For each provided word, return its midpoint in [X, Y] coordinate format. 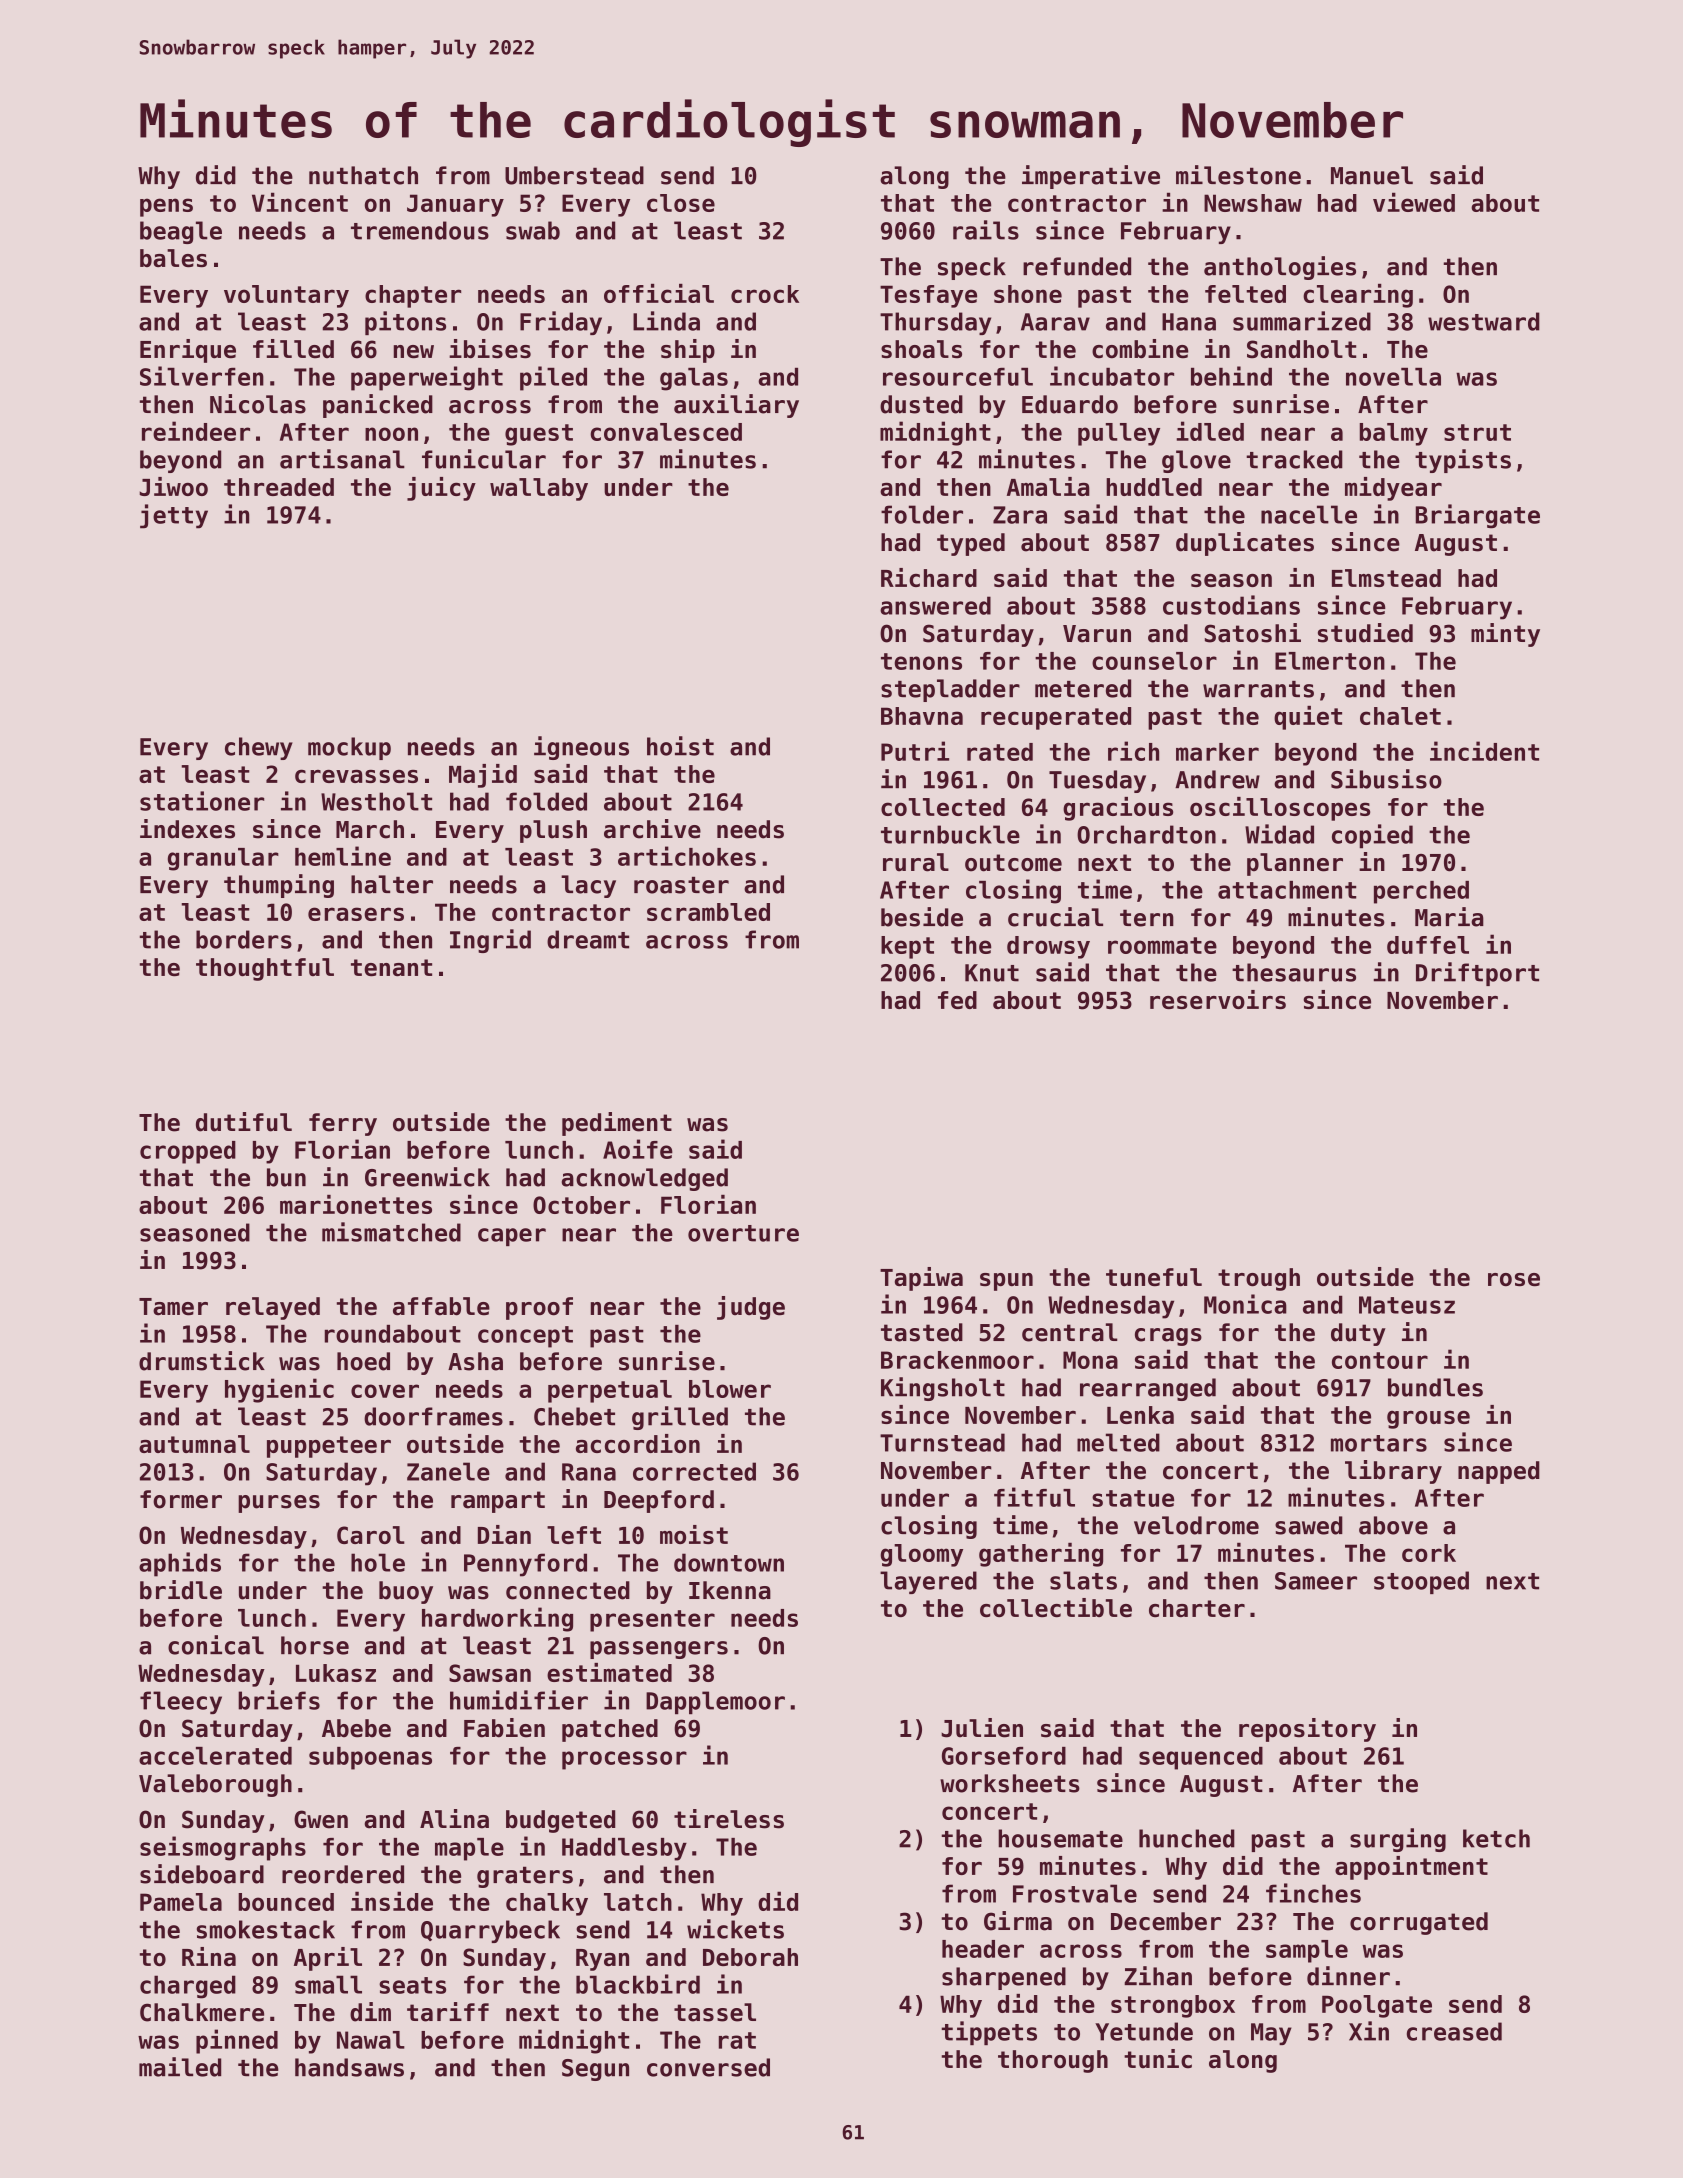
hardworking [497, 1619]
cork [1429, 1553]
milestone [1238, 175]
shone [1028, 294]
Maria [1449, 917]
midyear [1393, 489]
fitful [1034, 1497]
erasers [356, 914]
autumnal [194, 1444]
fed [957, 1000]
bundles [1435, 1387]
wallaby [539, 489]
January [455, 205]
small [328, 1984]
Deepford [659, 1501]
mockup [349, 748]
